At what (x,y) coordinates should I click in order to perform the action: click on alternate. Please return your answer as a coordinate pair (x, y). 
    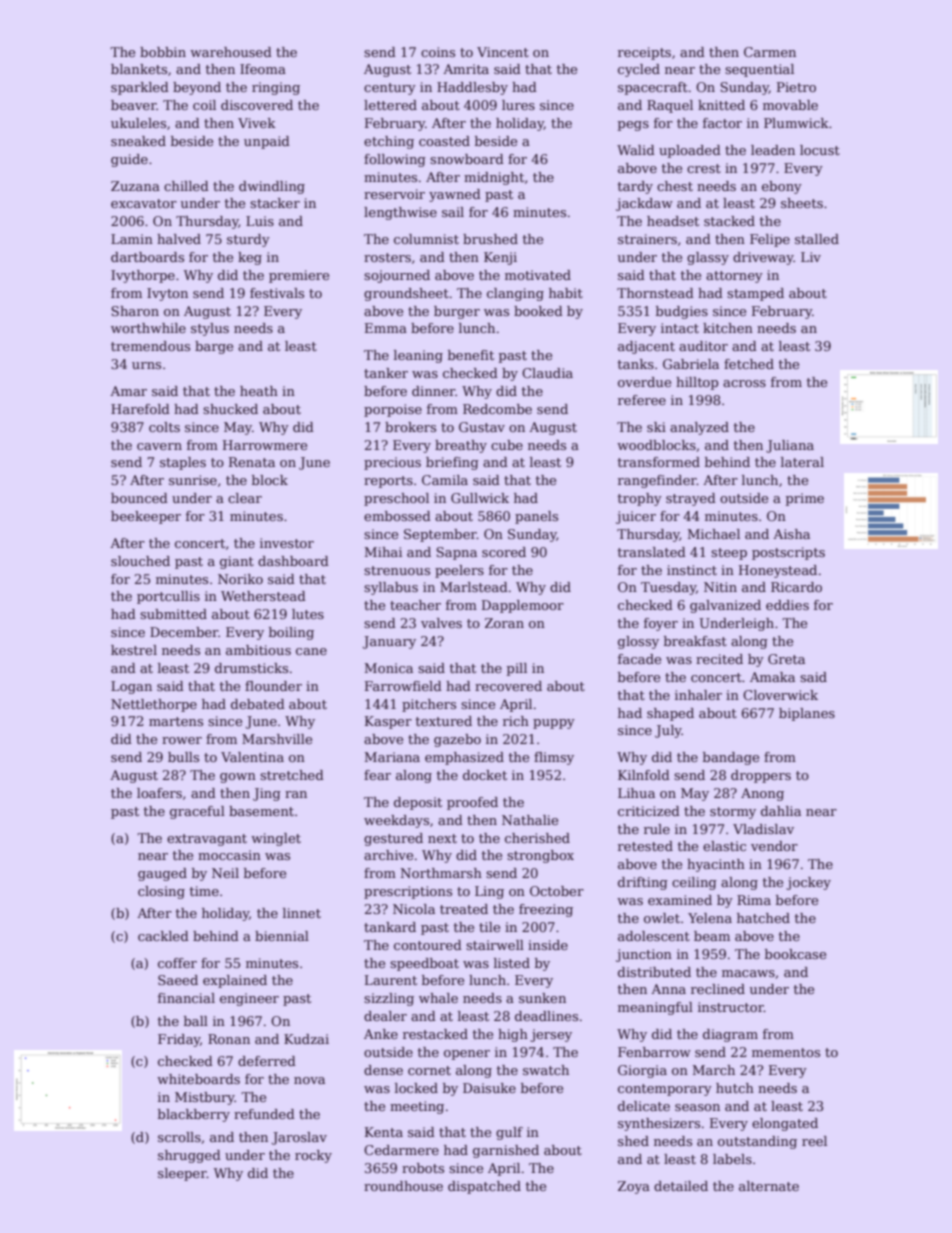
    Looking at the image, I should click on (769, 1186).
